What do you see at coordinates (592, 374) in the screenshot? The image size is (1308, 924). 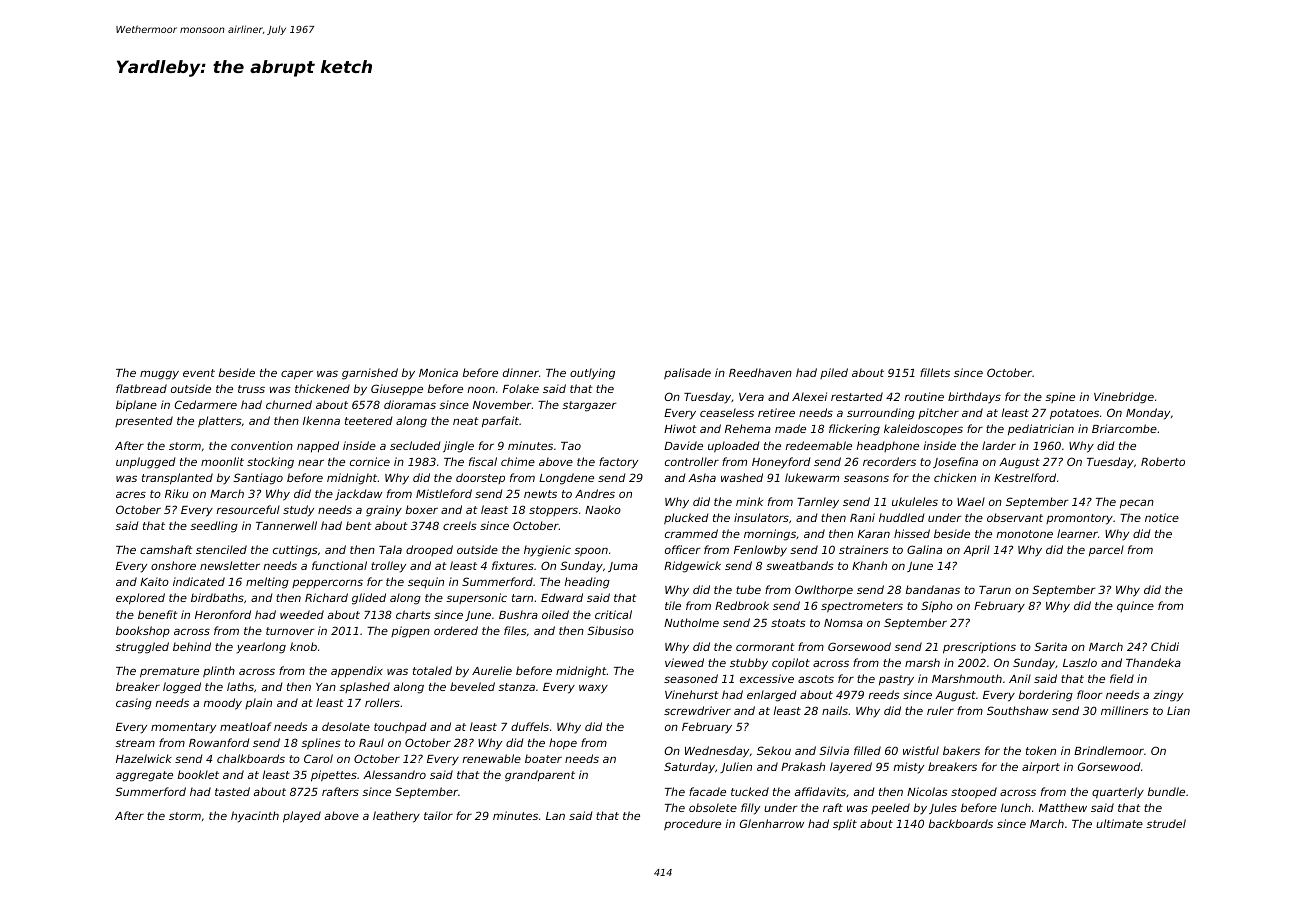 I see `outlying` at bounding box center [592, 374].
